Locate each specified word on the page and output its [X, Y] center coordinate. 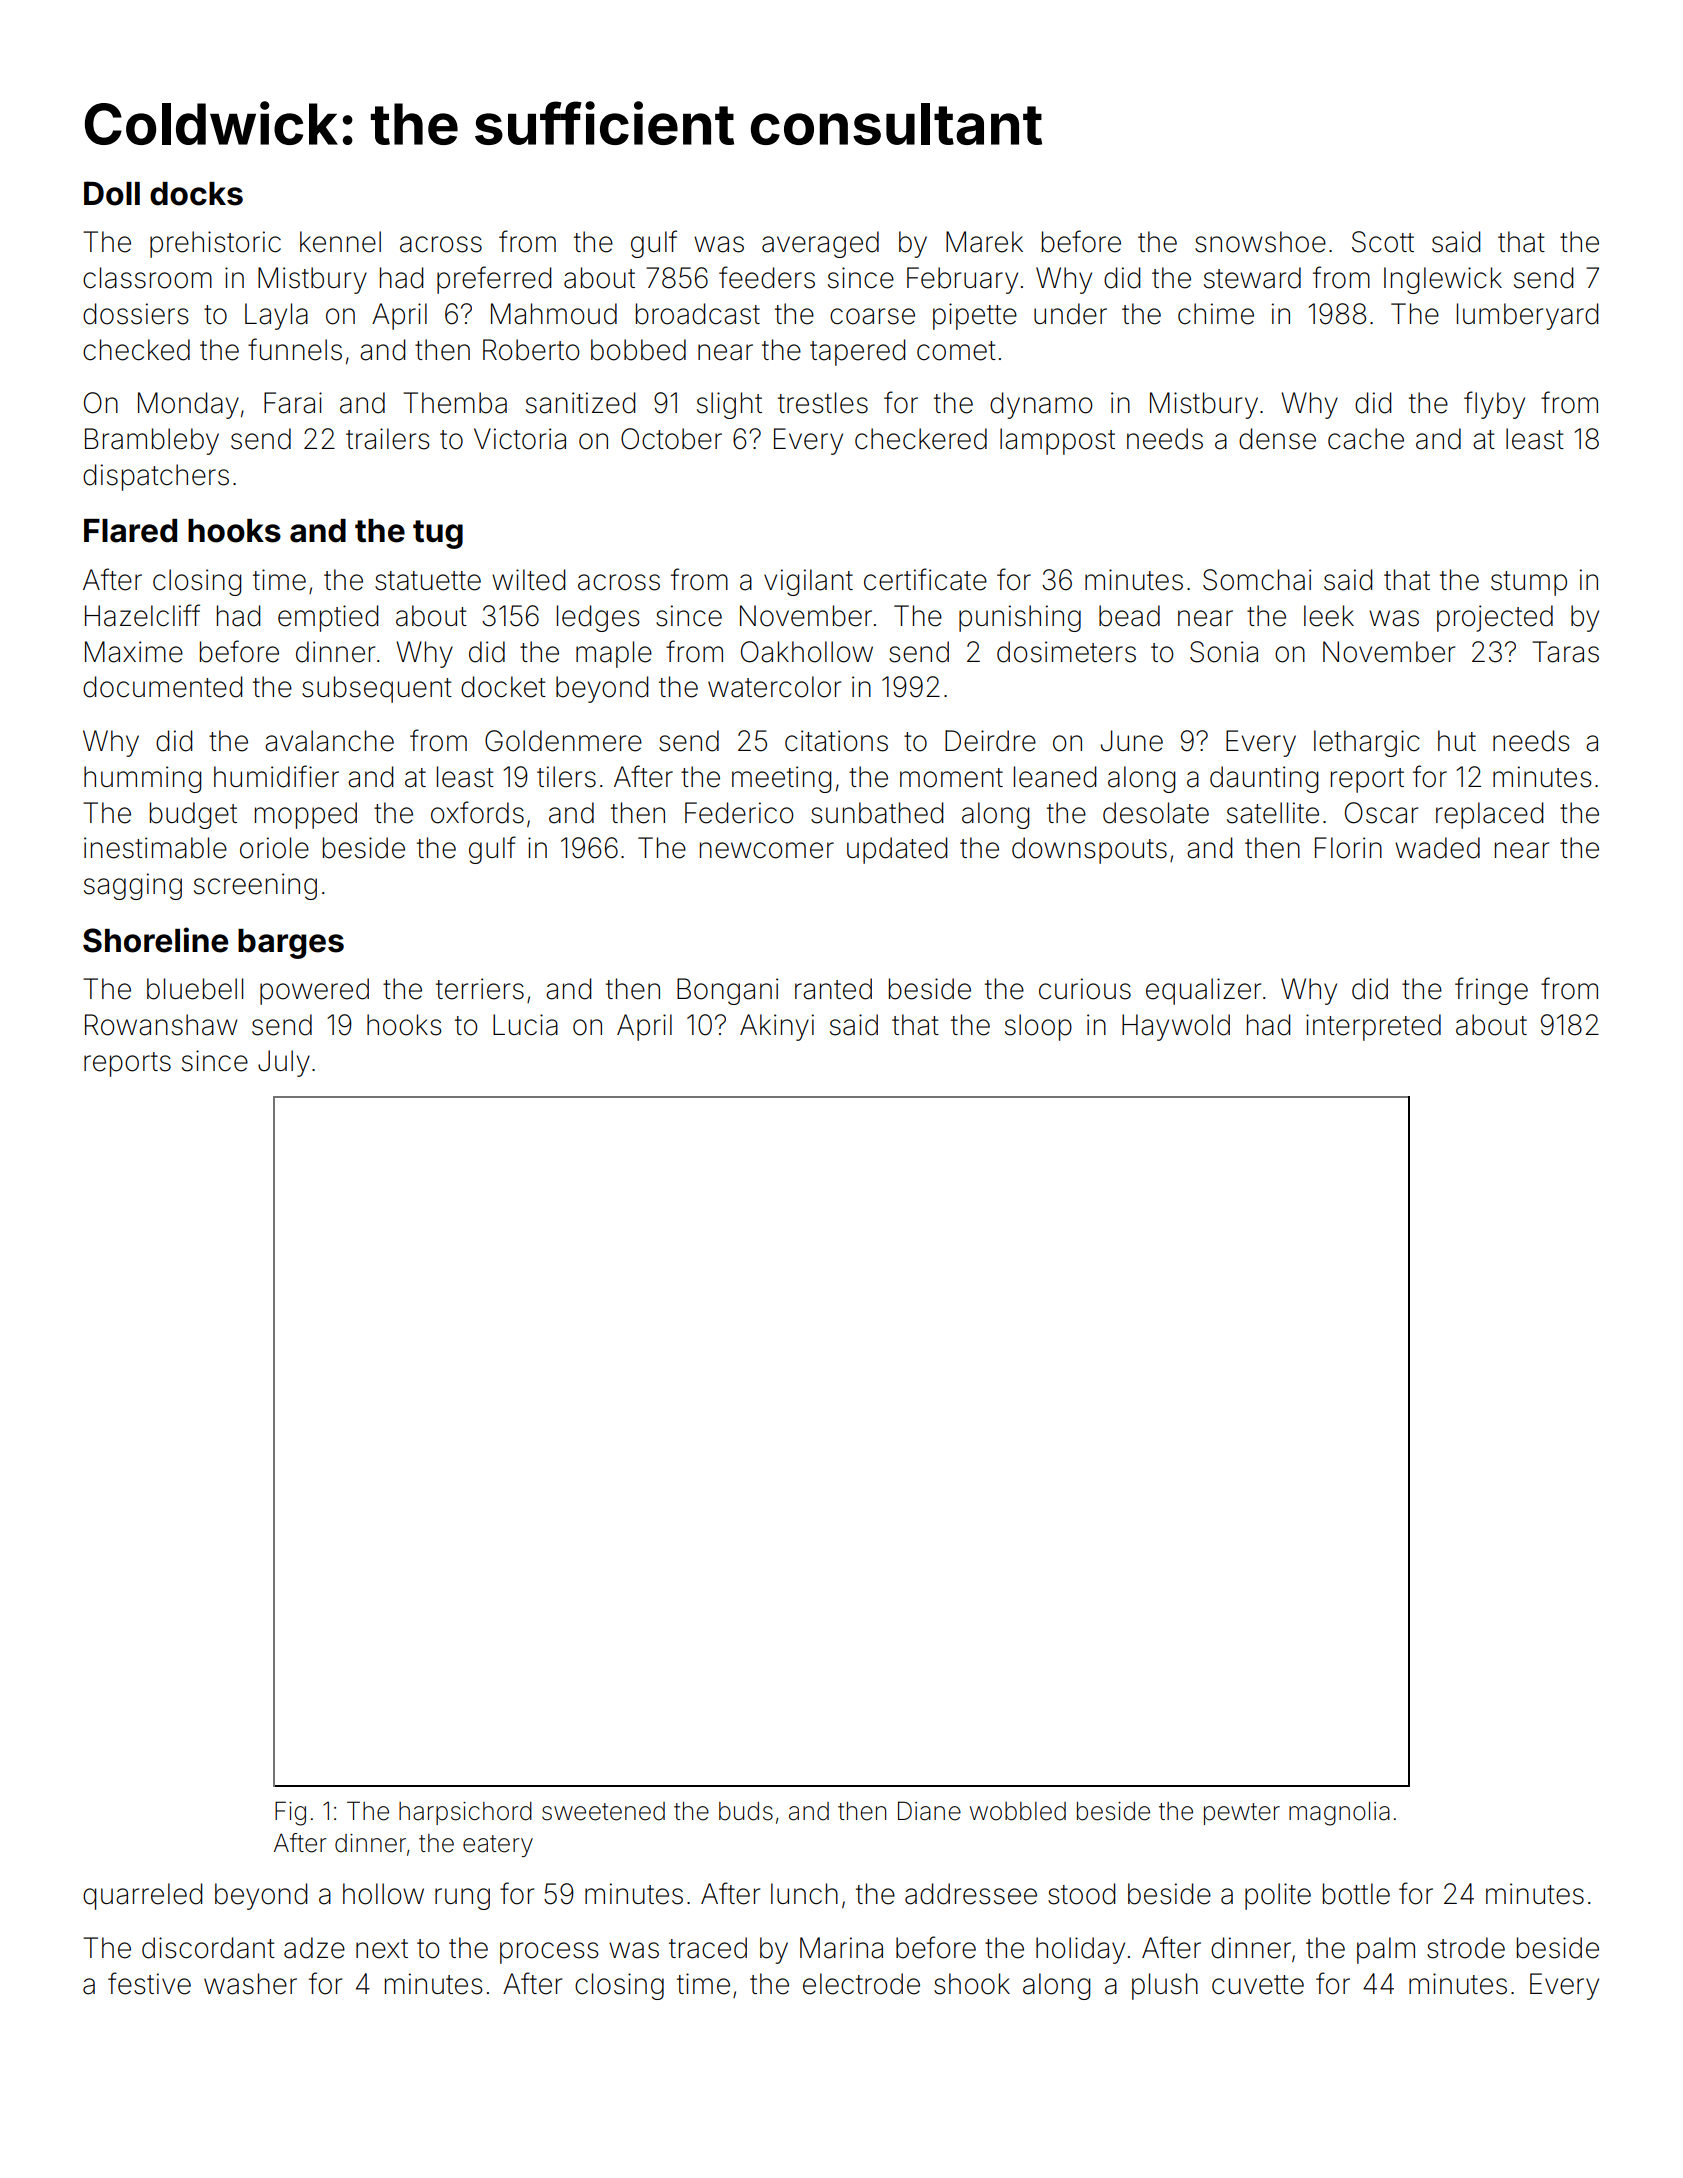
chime [1216, 314]
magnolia [1339, 1814]
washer [250, 1984]
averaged [820, 244]
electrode [861, 1984]
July [284, 1063]
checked [136, 350]
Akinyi [777, 1027]
